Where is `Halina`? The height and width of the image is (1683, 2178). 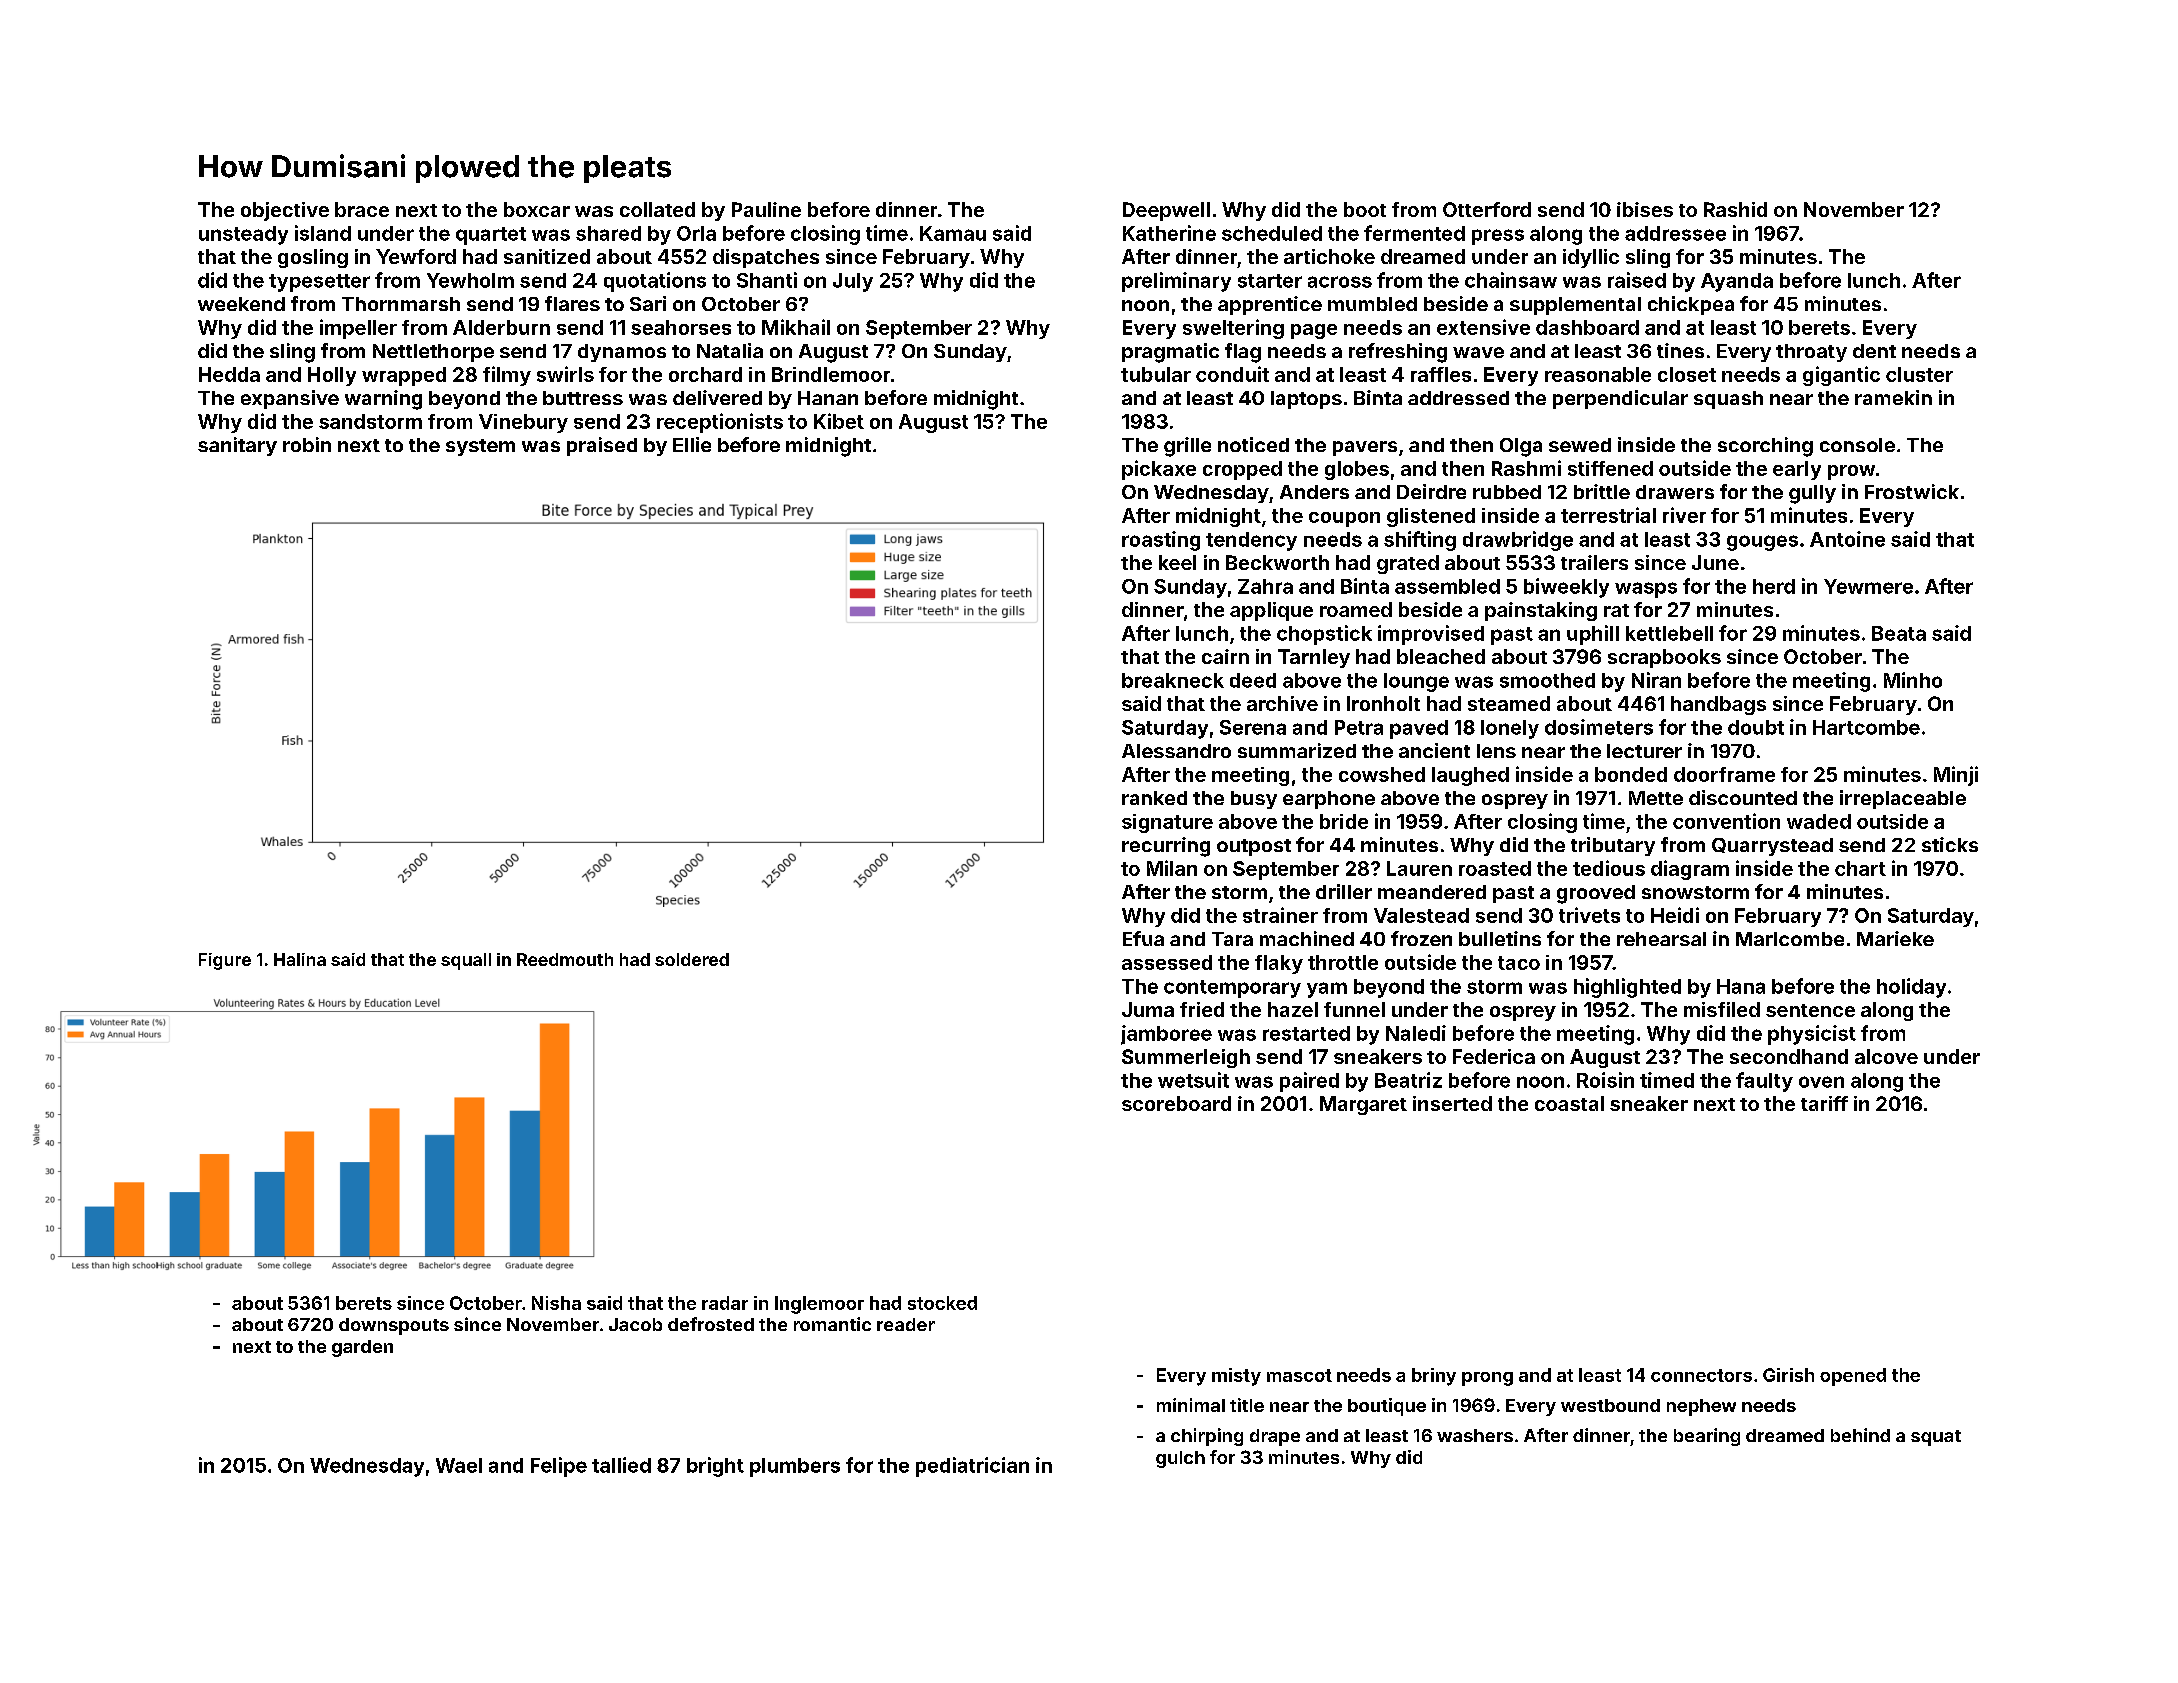 Halina is located at coordinates (300, 959).
